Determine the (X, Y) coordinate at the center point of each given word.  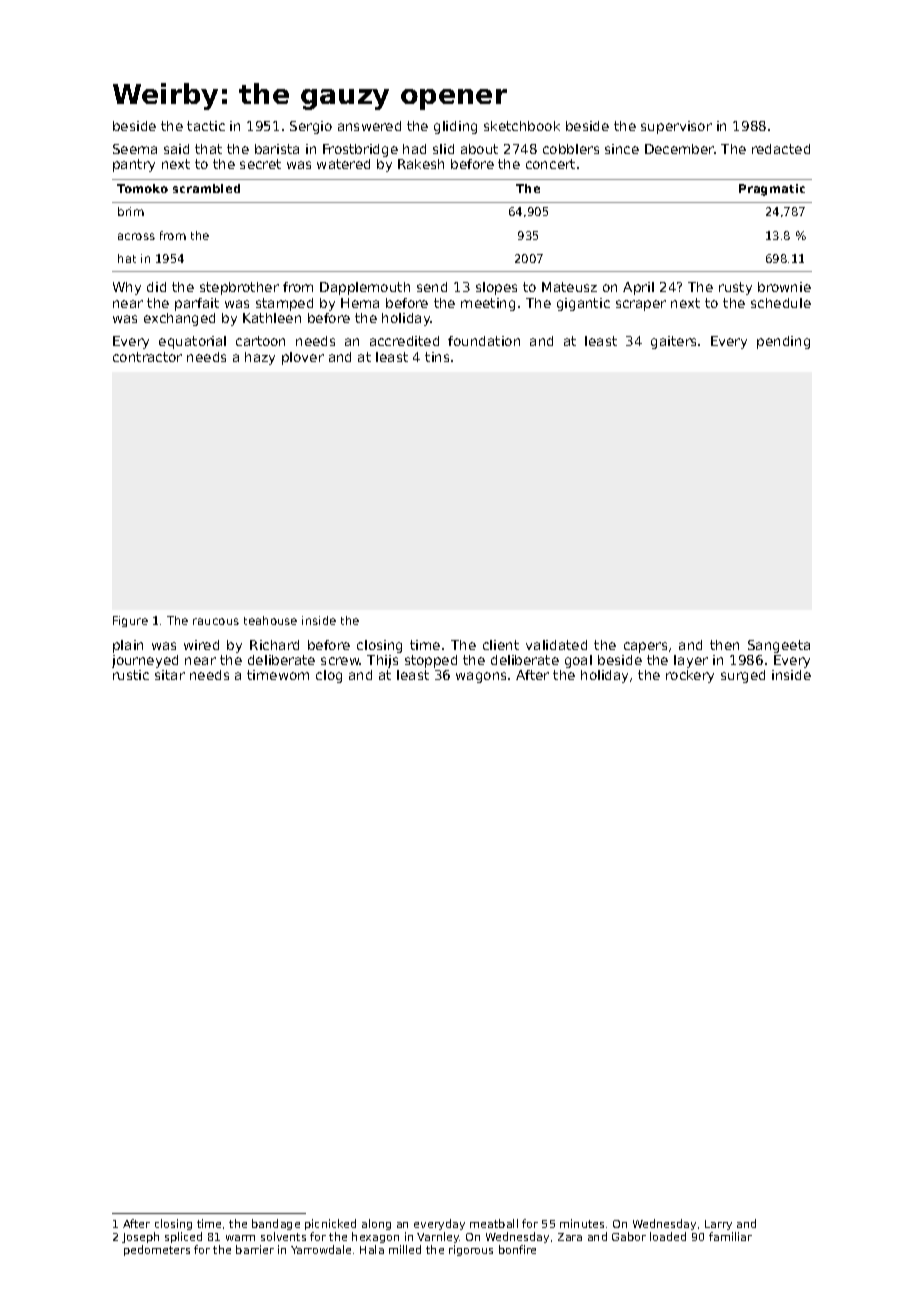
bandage (276, 1224)
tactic (206, 126)
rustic (131, 675)
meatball (494, 1223)
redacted (781, 149)
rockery (690, 676)
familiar (730, 1236)
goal (578, 661)
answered (369, 126)
